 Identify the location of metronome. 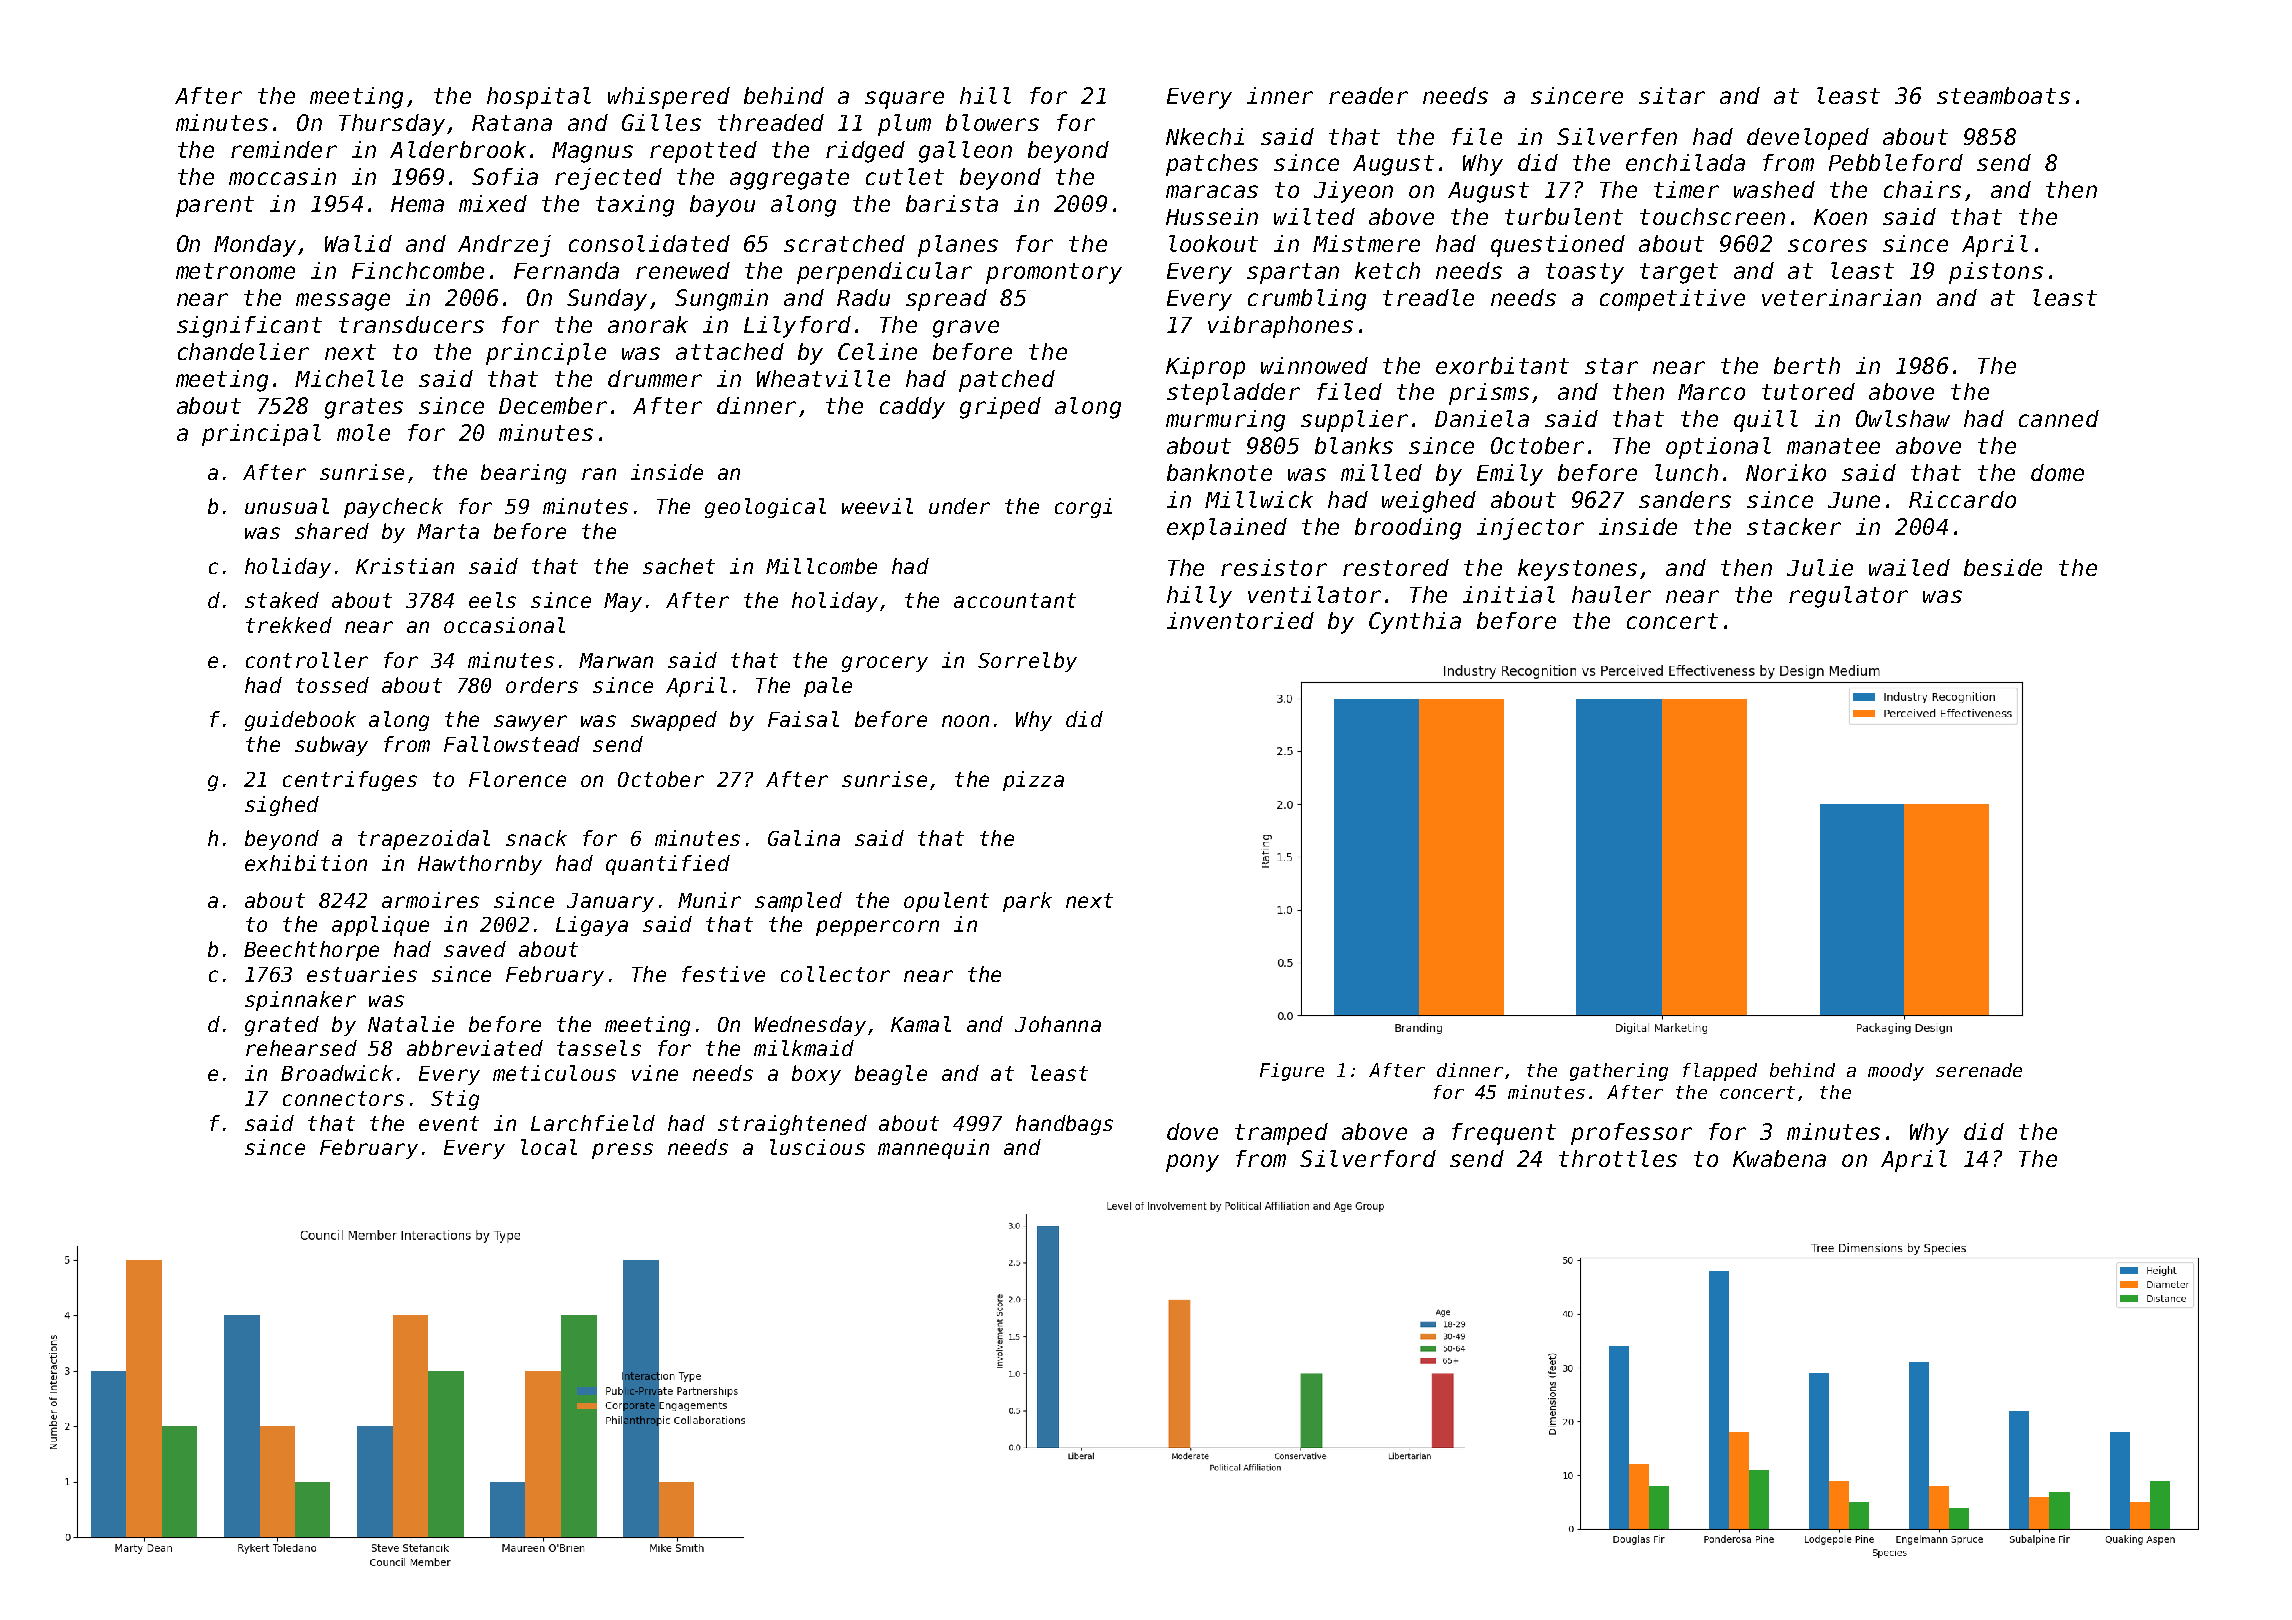
(235, 271).
